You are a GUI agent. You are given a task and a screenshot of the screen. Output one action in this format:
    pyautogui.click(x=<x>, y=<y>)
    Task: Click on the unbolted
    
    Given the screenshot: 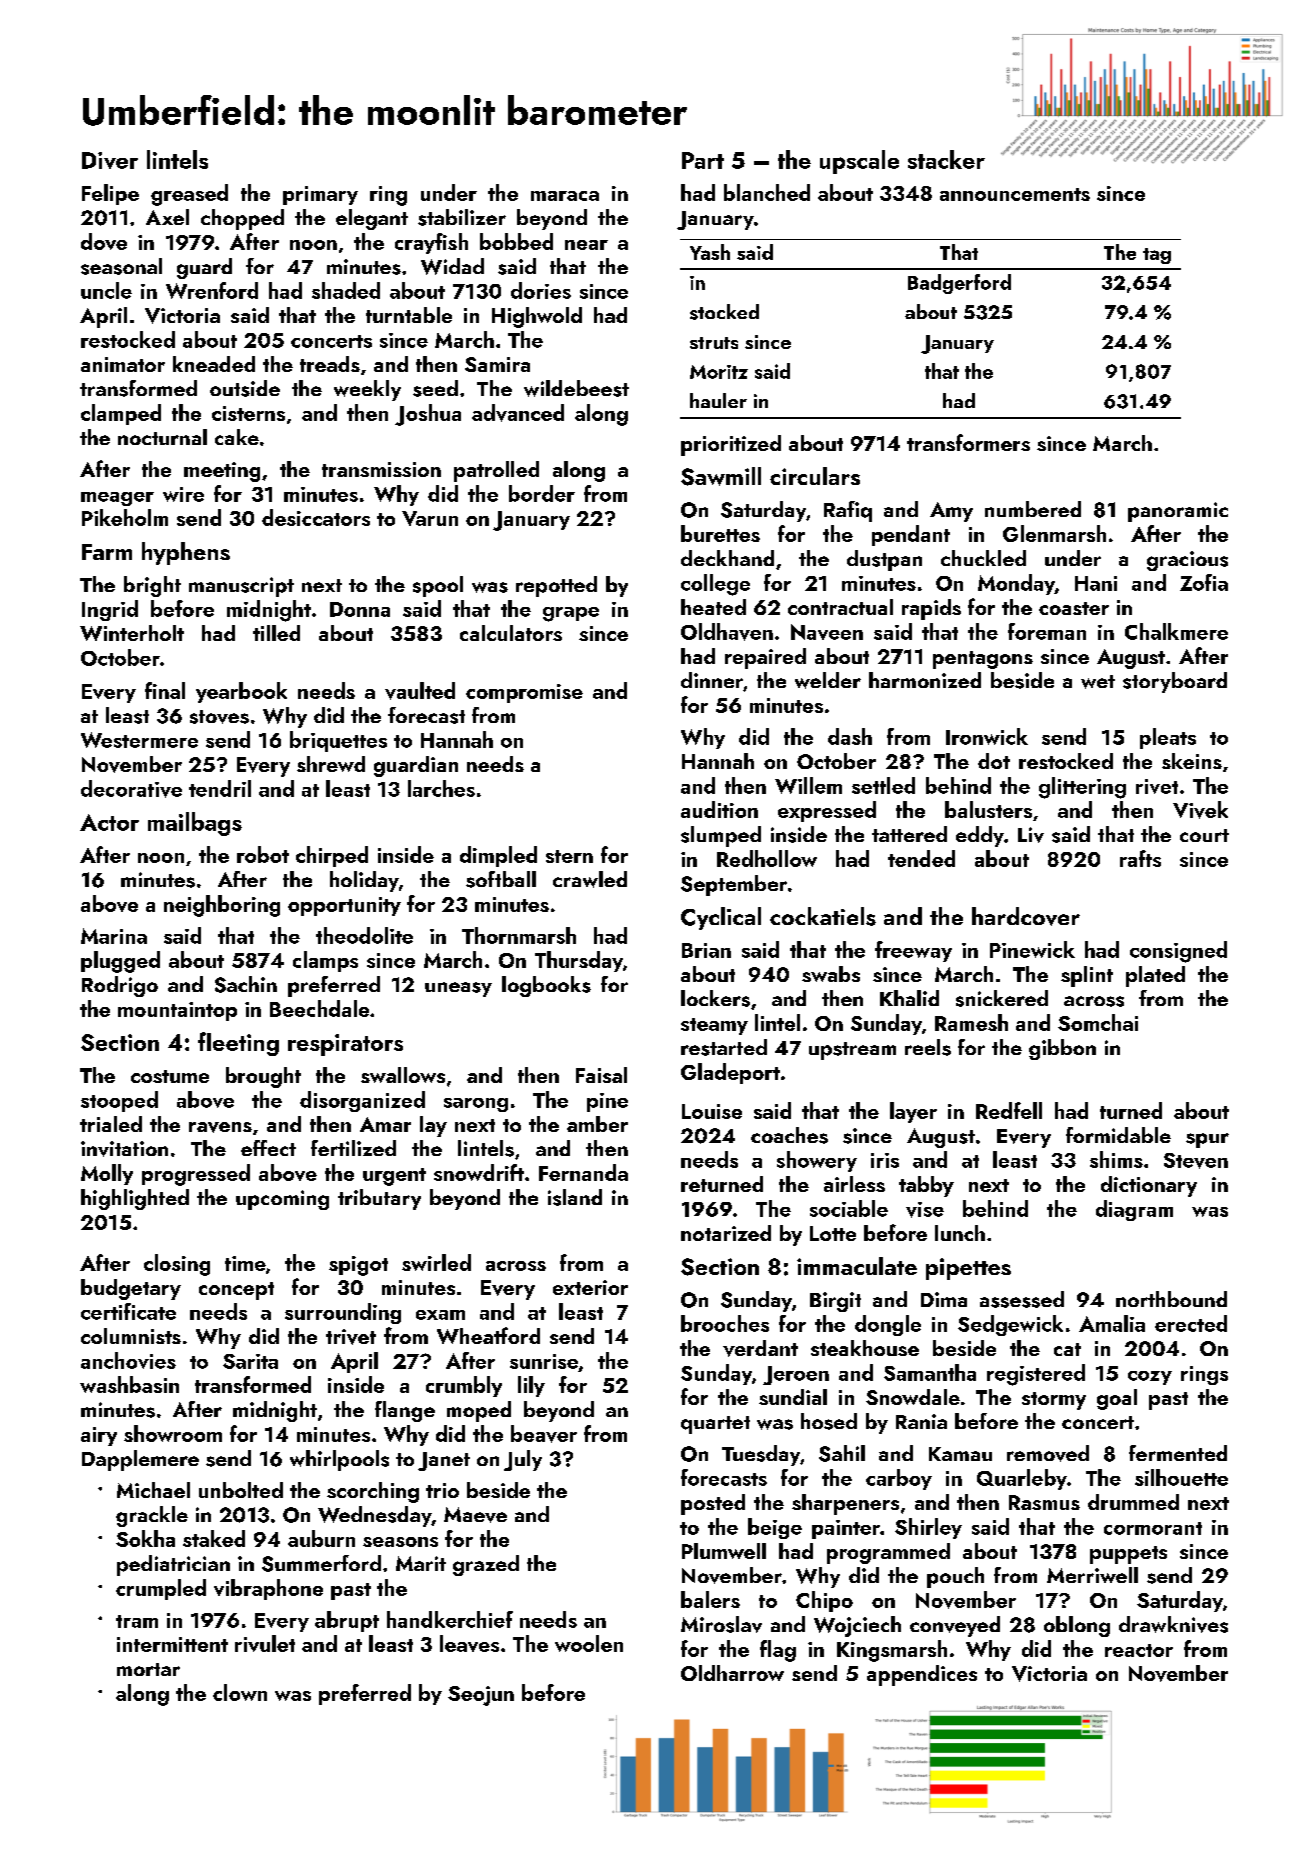 What is the action you would take?
    pyautogui.click(x=241, y=1490)
